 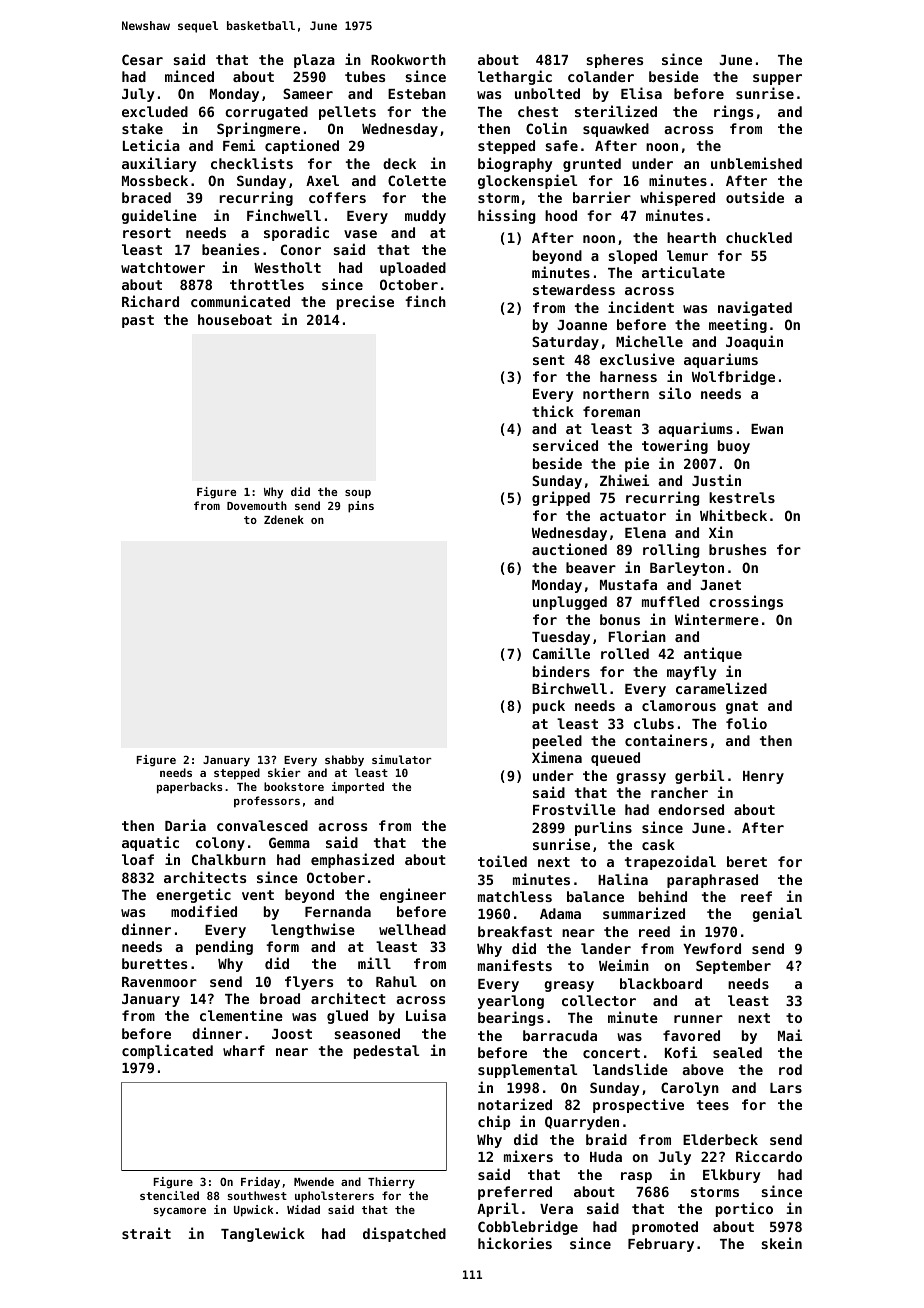 What do you see at coordinates (614, 61) in the screenshot?
I see `spheres` at bounding box center [614, 61].
